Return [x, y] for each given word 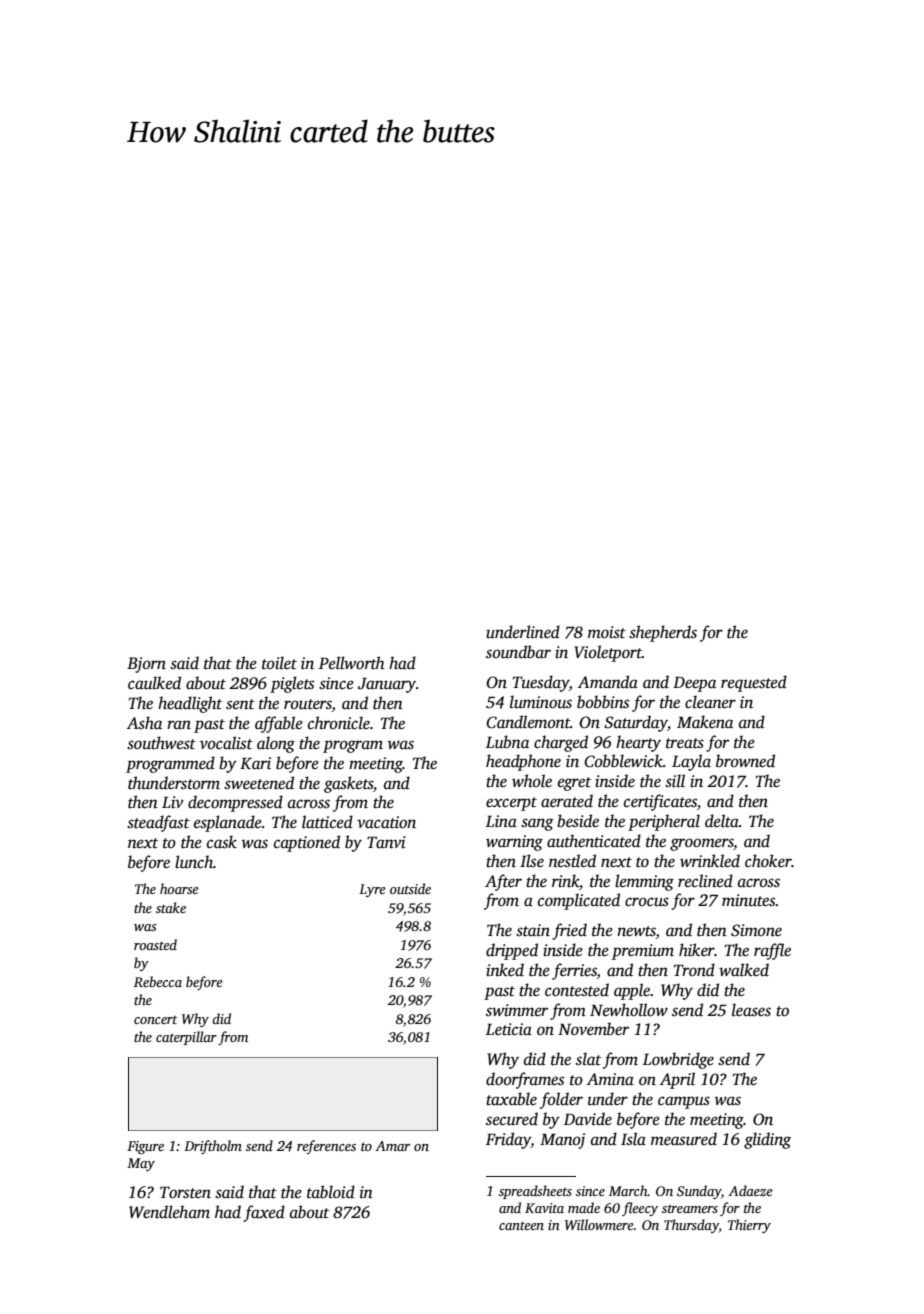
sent [240, 704]
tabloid [331, 1192]
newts [636, 932]
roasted [155, 944]
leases [751, 1010]
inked [505, 970]
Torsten [185, 1192]
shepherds [663, 633]
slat [588, 1059]
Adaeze [750, 1190]
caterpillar [186, 1038]
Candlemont [528, 722]
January [387, 685]
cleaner [710, 702]
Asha [144, 723]
